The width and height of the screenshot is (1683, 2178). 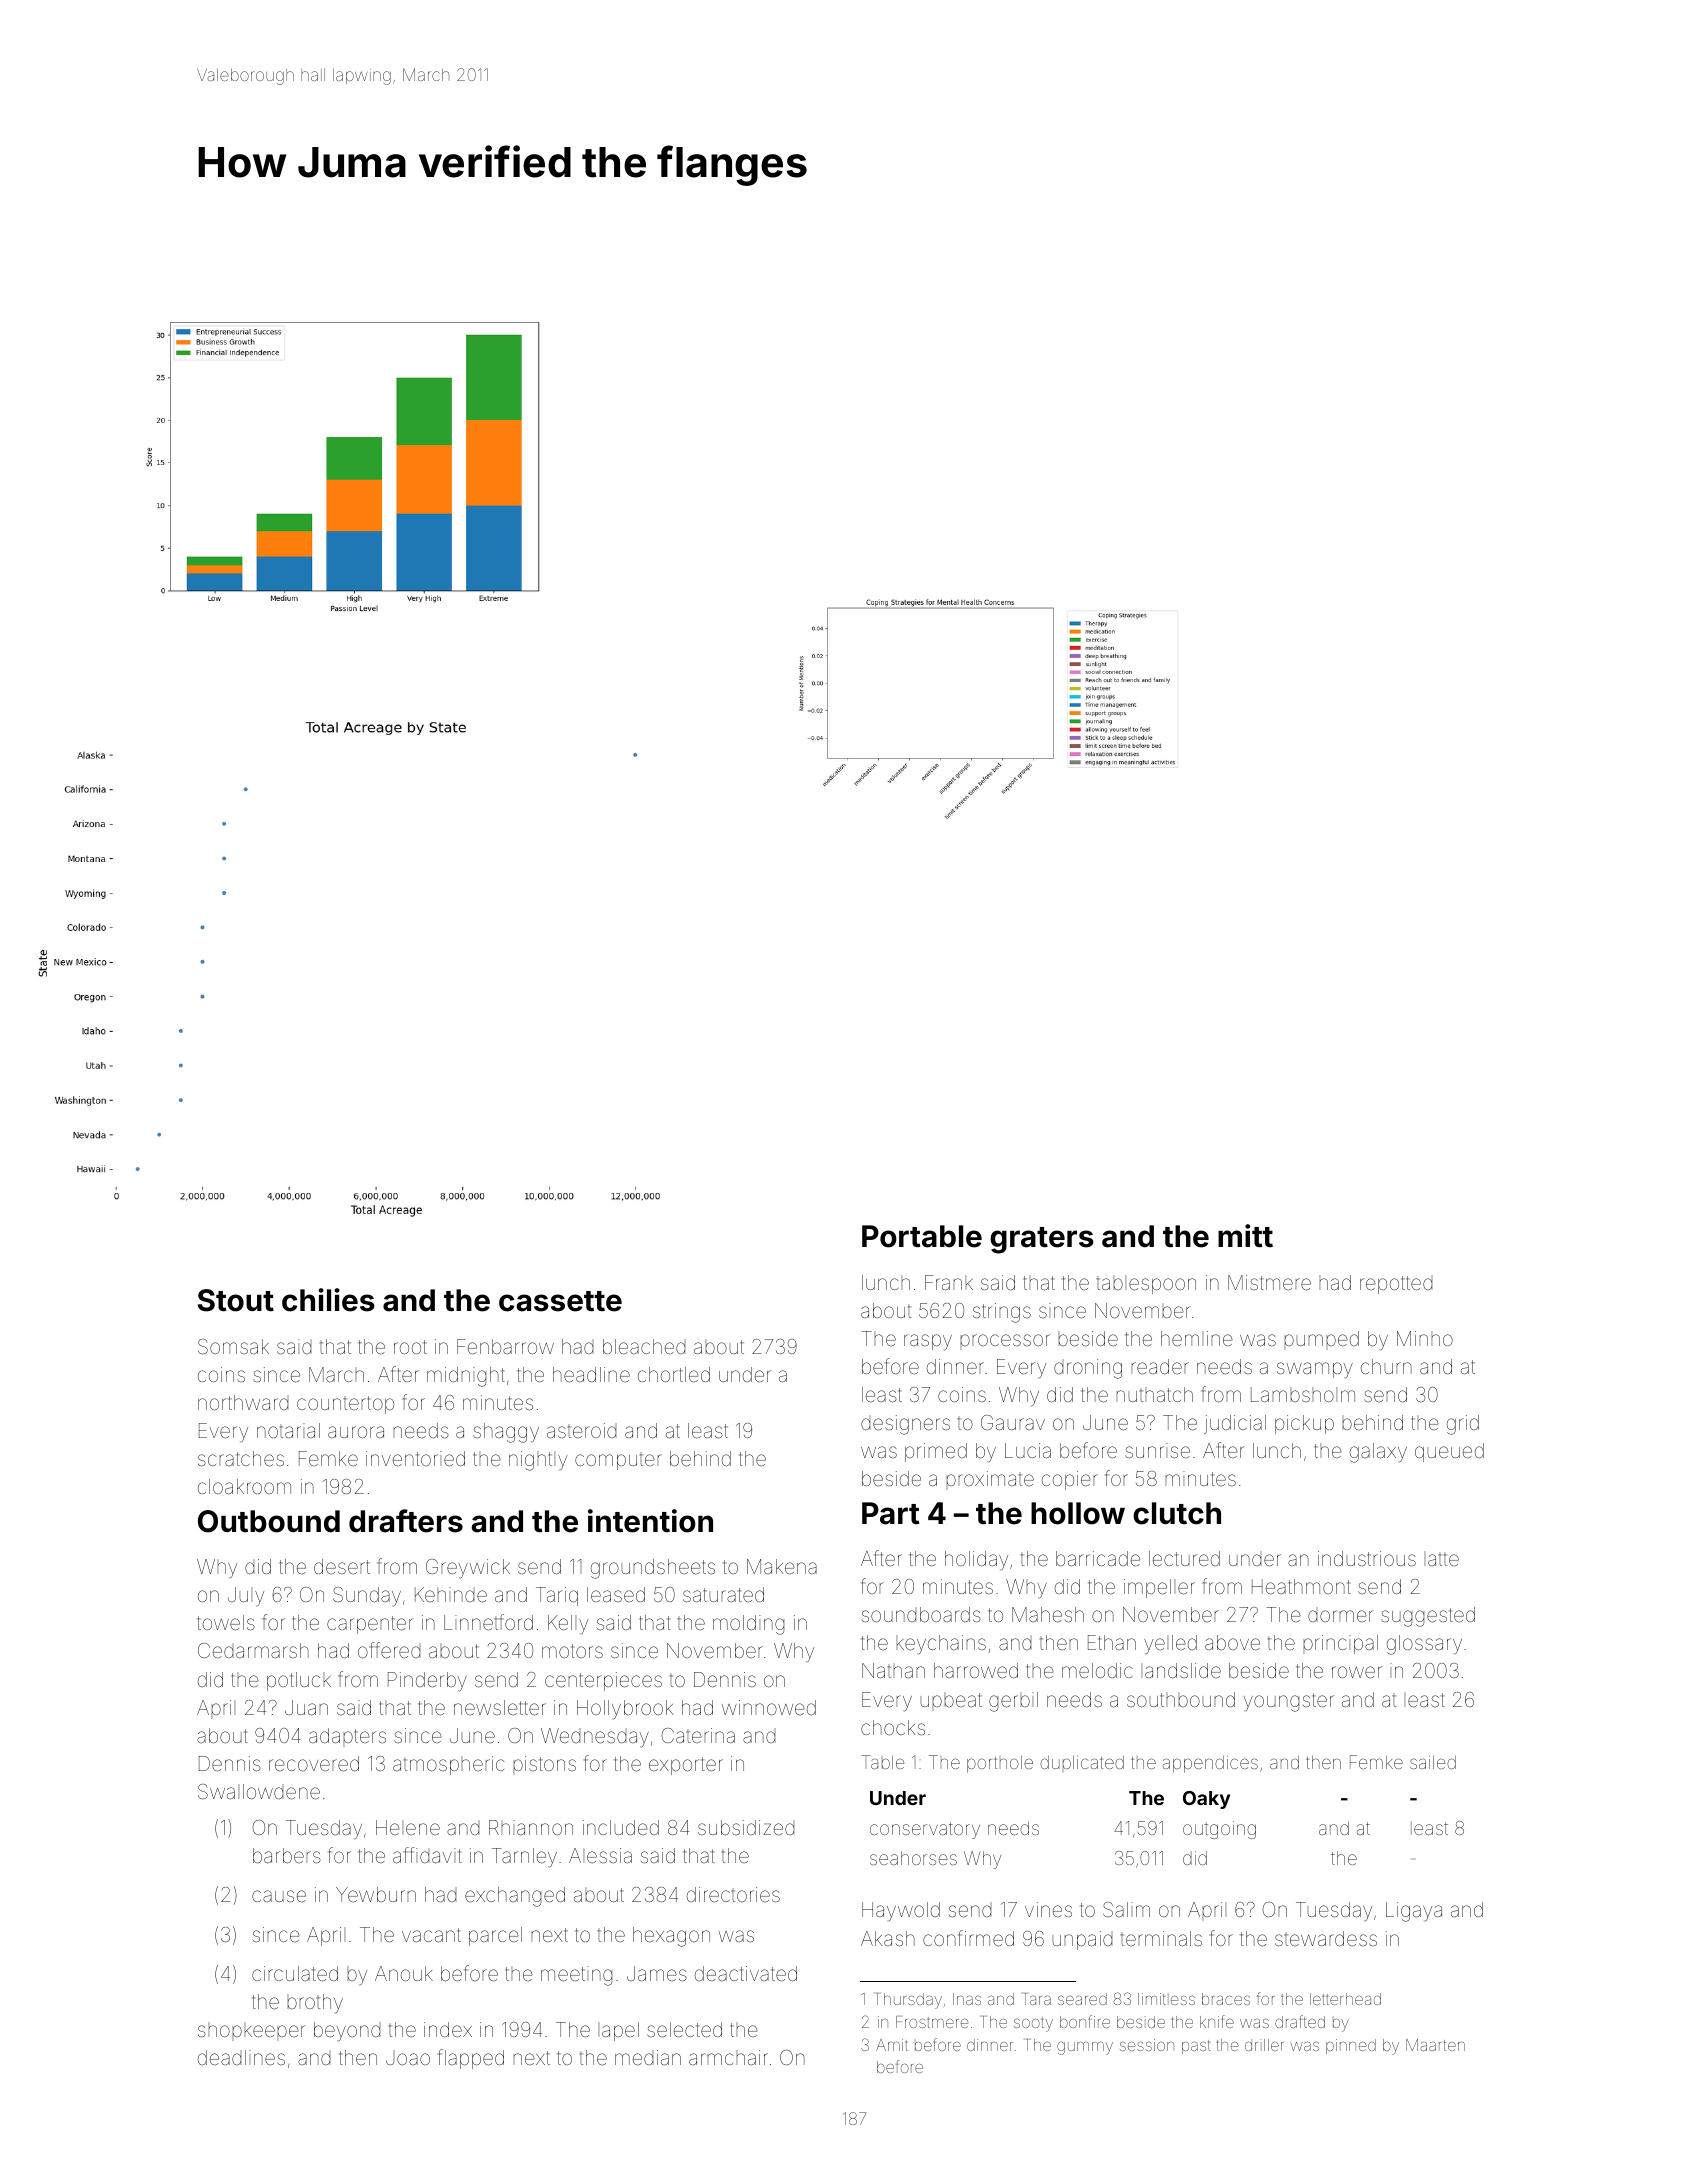 I want to click on sailed, so click(x=1433, y=1762).
